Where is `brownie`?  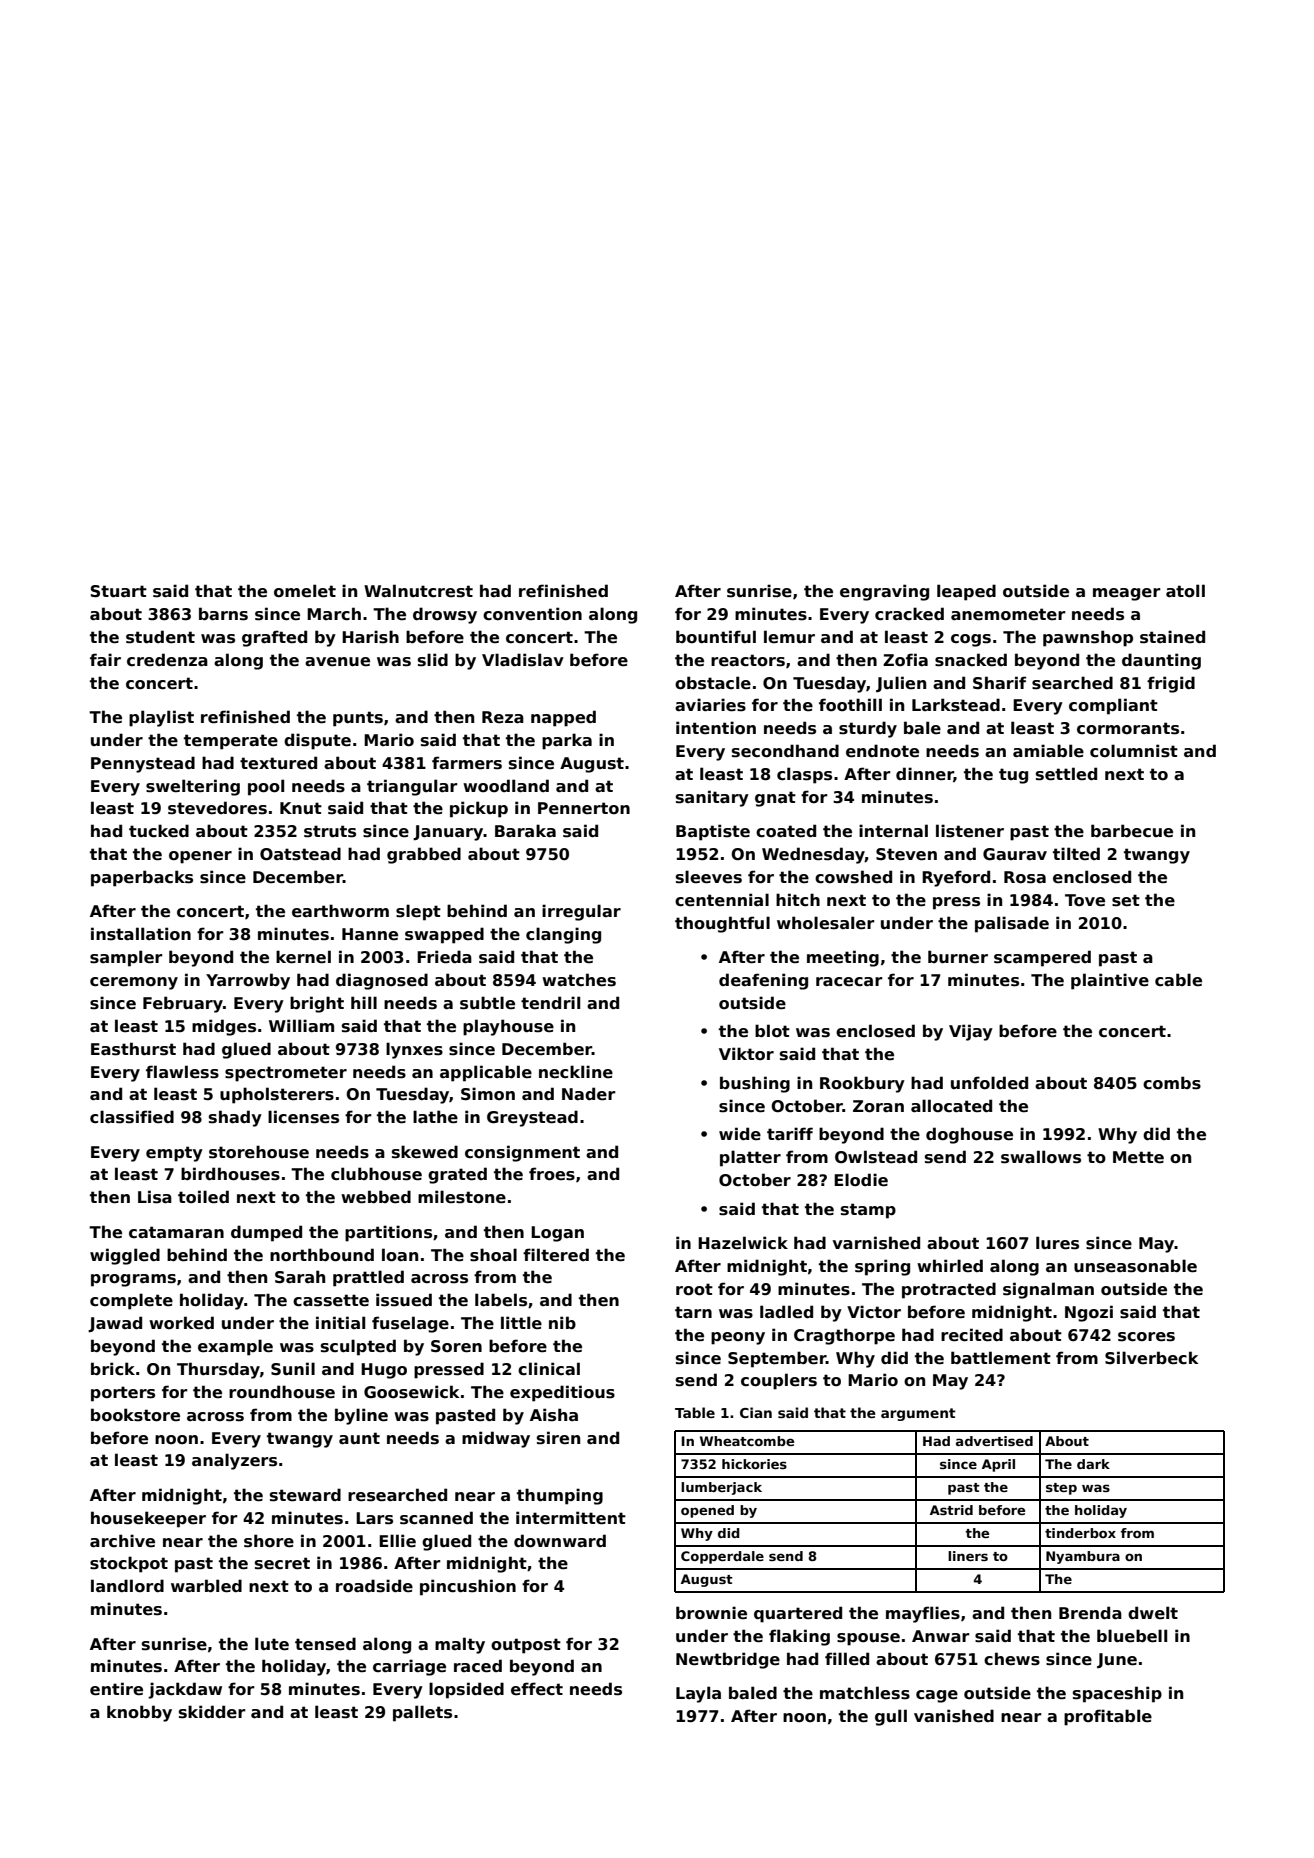
brownie is located at coordinates (711, 1613).
